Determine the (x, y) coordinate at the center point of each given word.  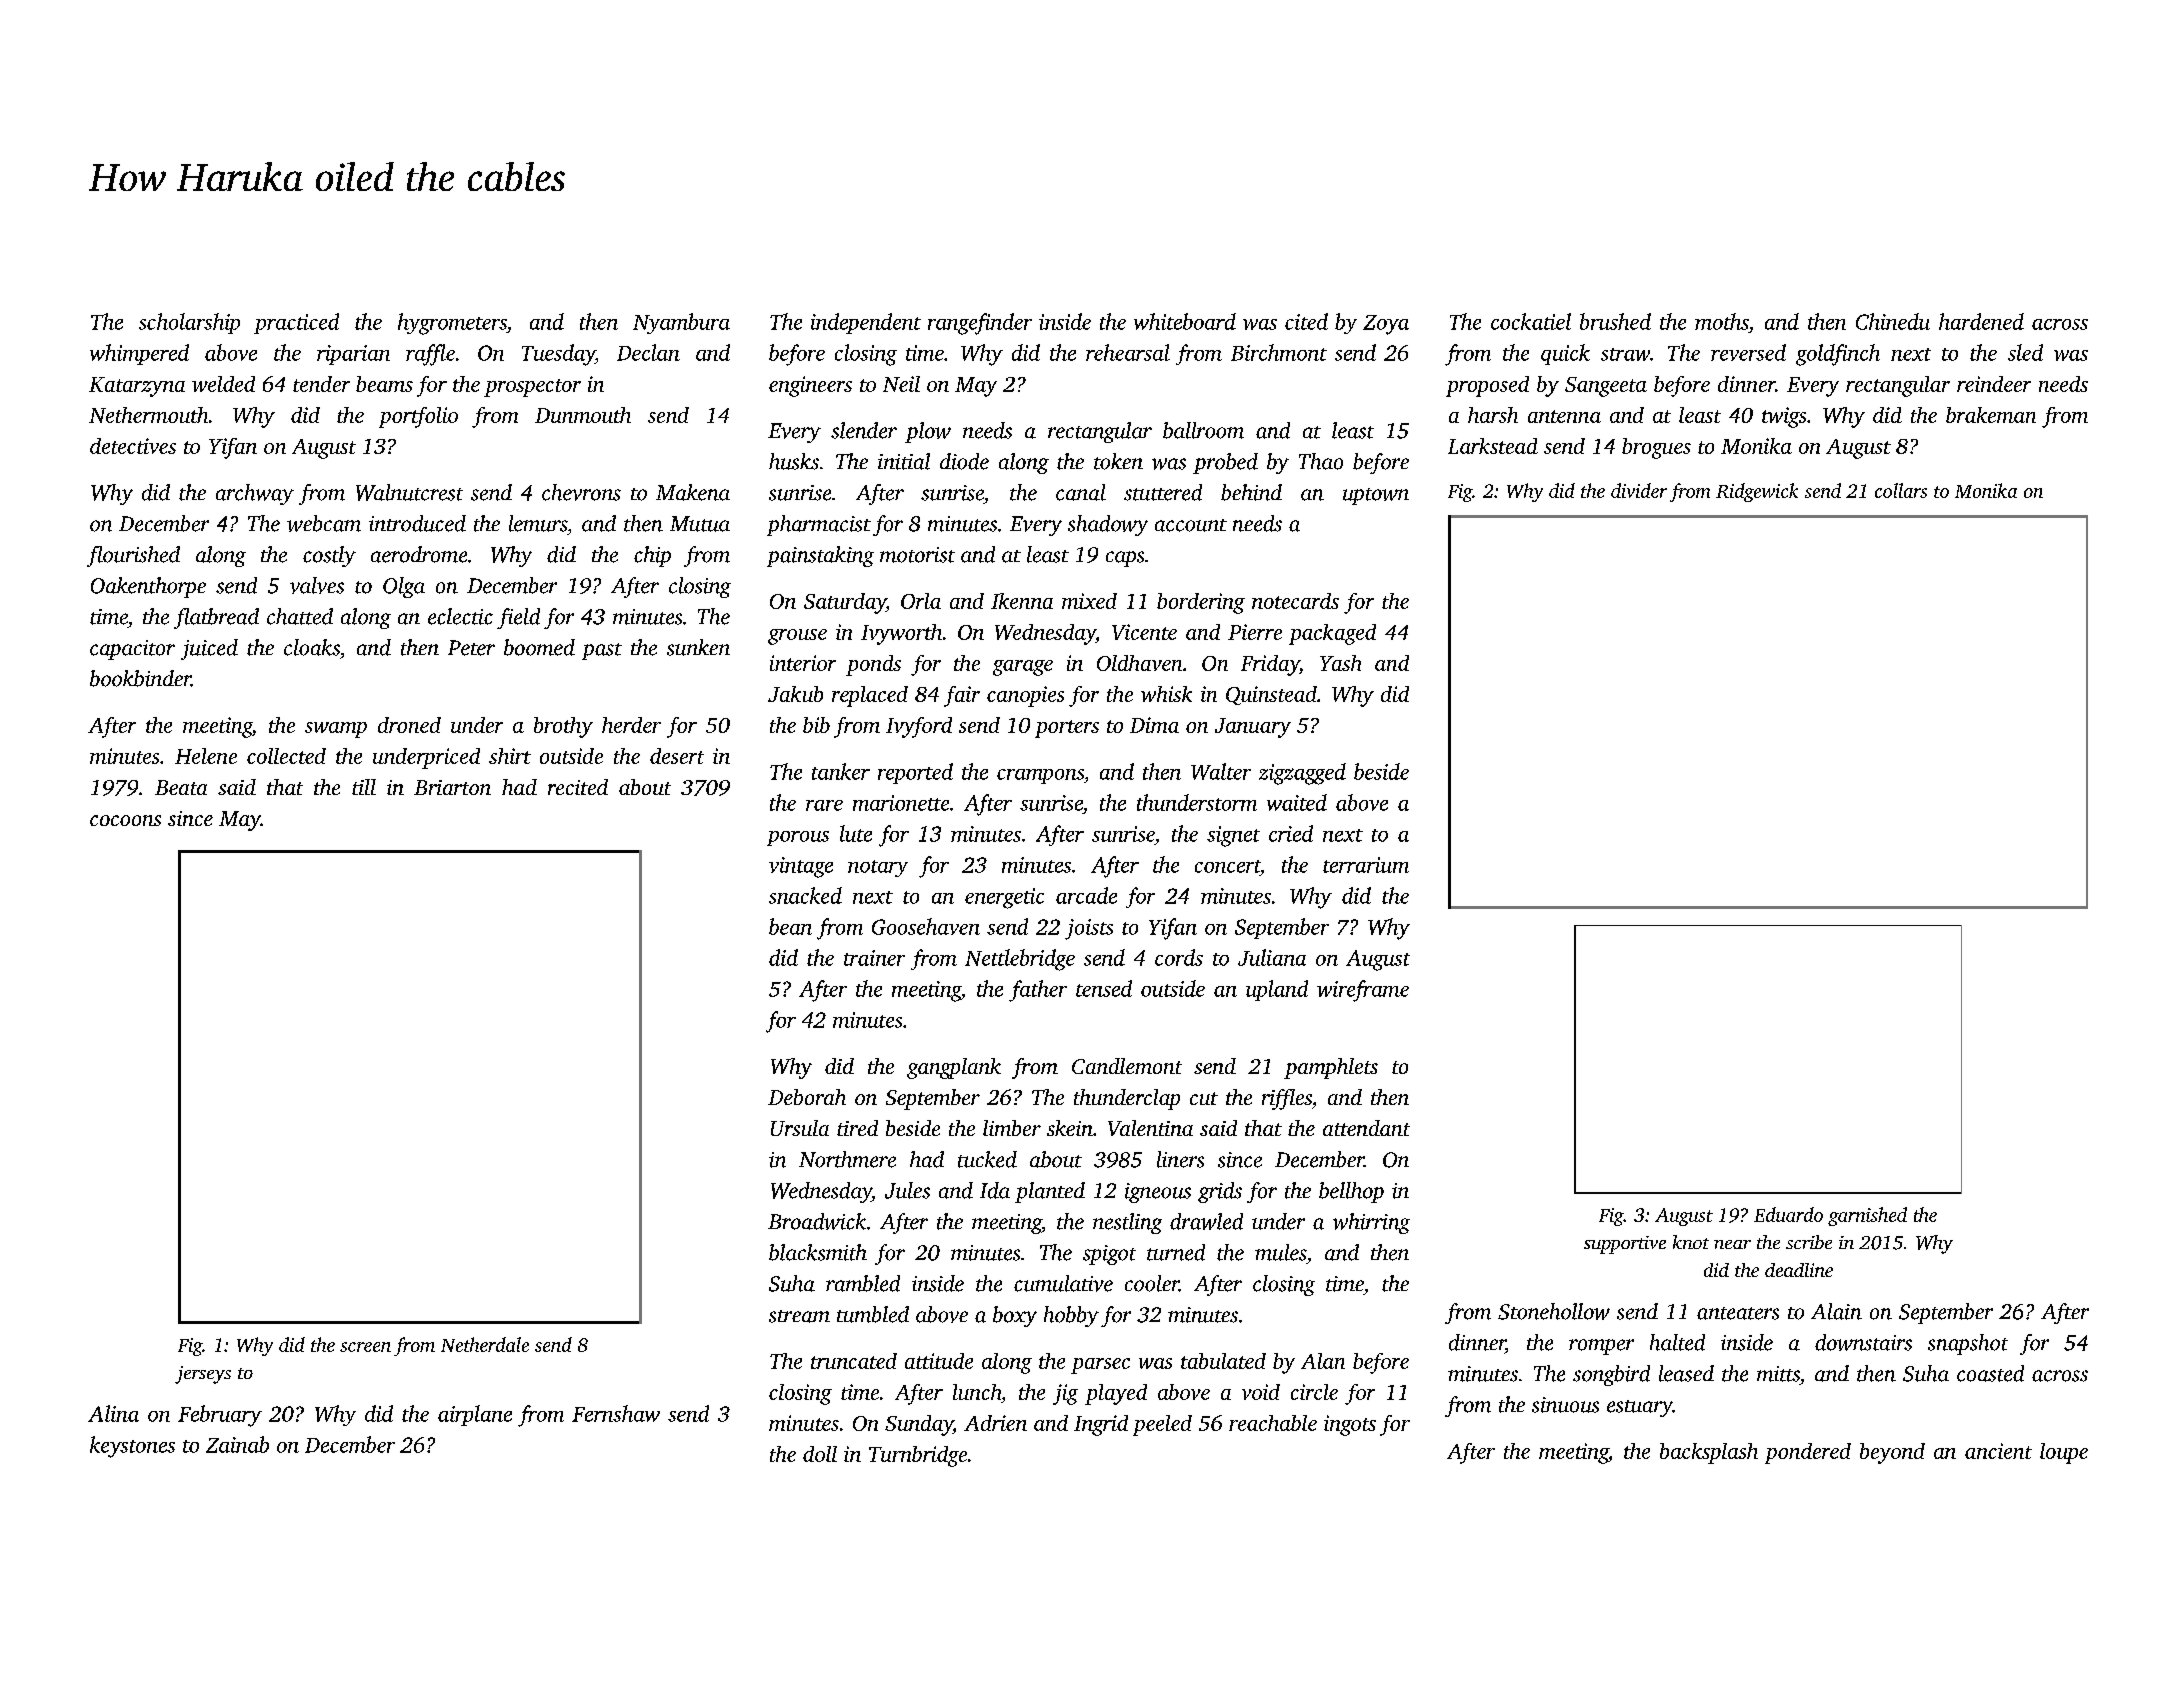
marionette (901, 803)
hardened (1981, 321)
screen (365, 1347)
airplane (475, 1415)
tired (857, 1128)
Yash (1340, 663)
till (364, 787)
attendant (1366, 1128)
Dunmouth (583, 415)
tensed (1104, 988)
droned (409, 725)
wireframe (1363, 991)
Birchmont (1279, 352)
